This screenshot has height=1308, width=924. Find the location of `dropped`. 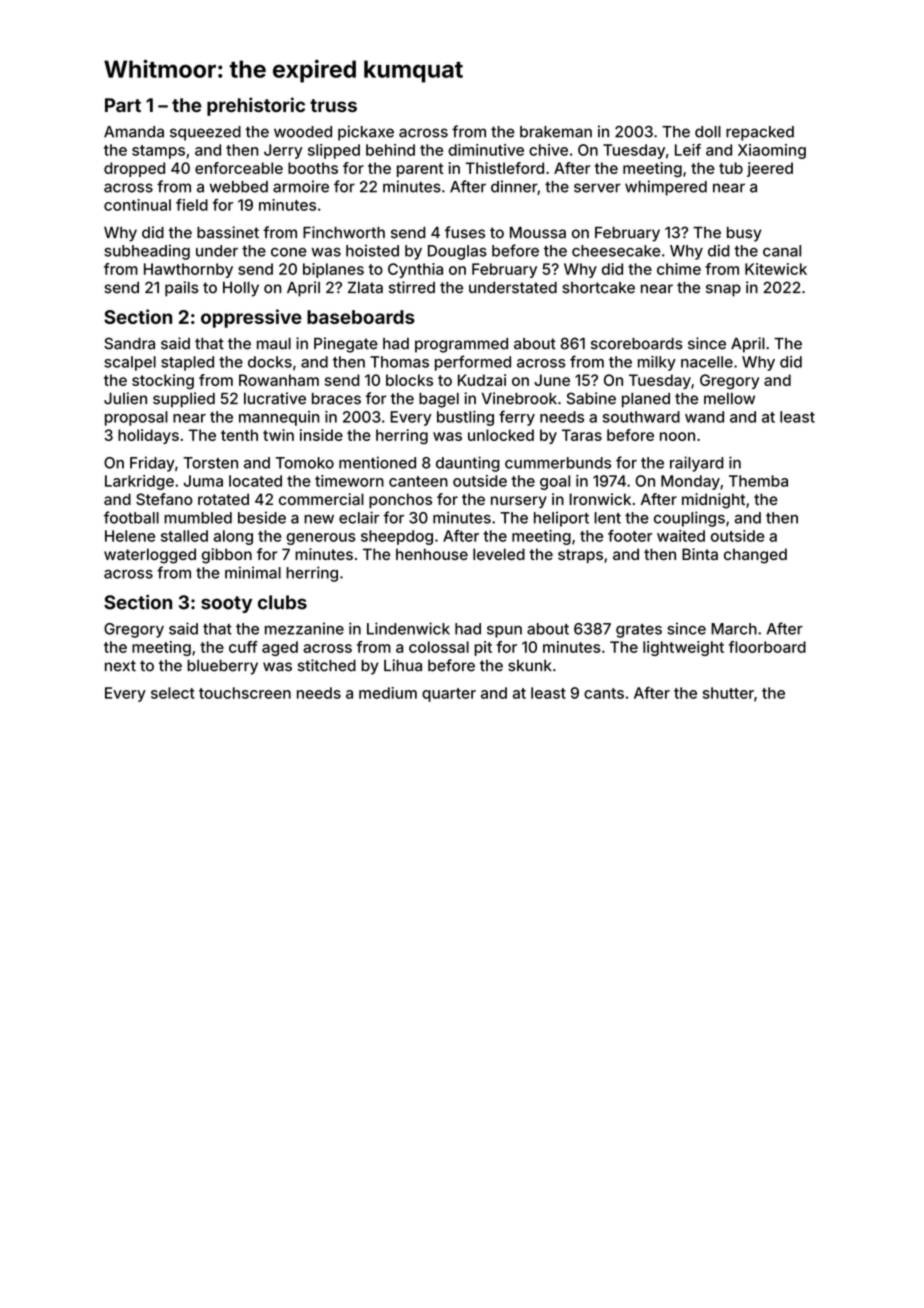

dropped is located at coordinates (134, 169).
